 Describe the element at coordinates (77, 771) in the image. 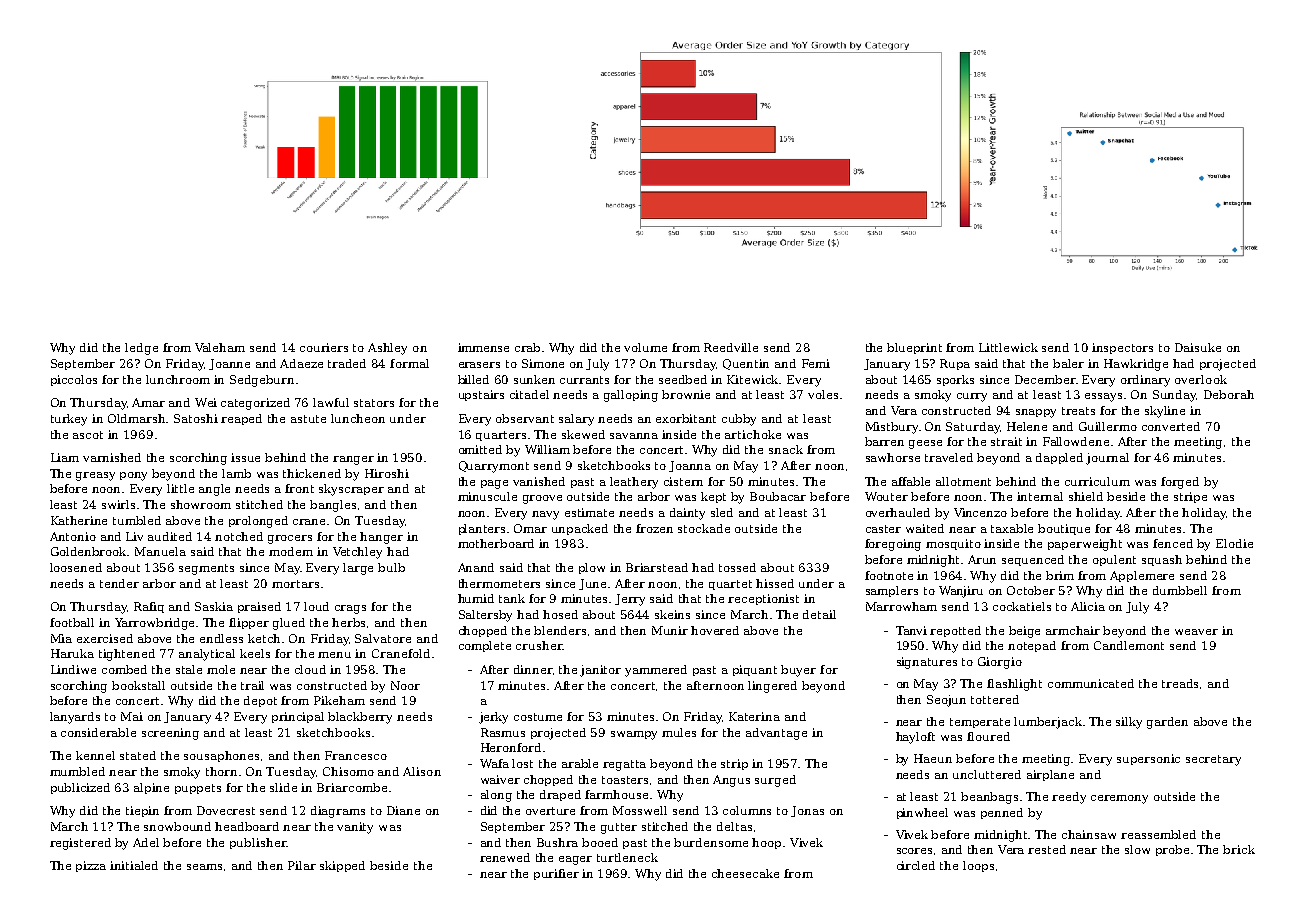

I see `mumbled` at that location.
